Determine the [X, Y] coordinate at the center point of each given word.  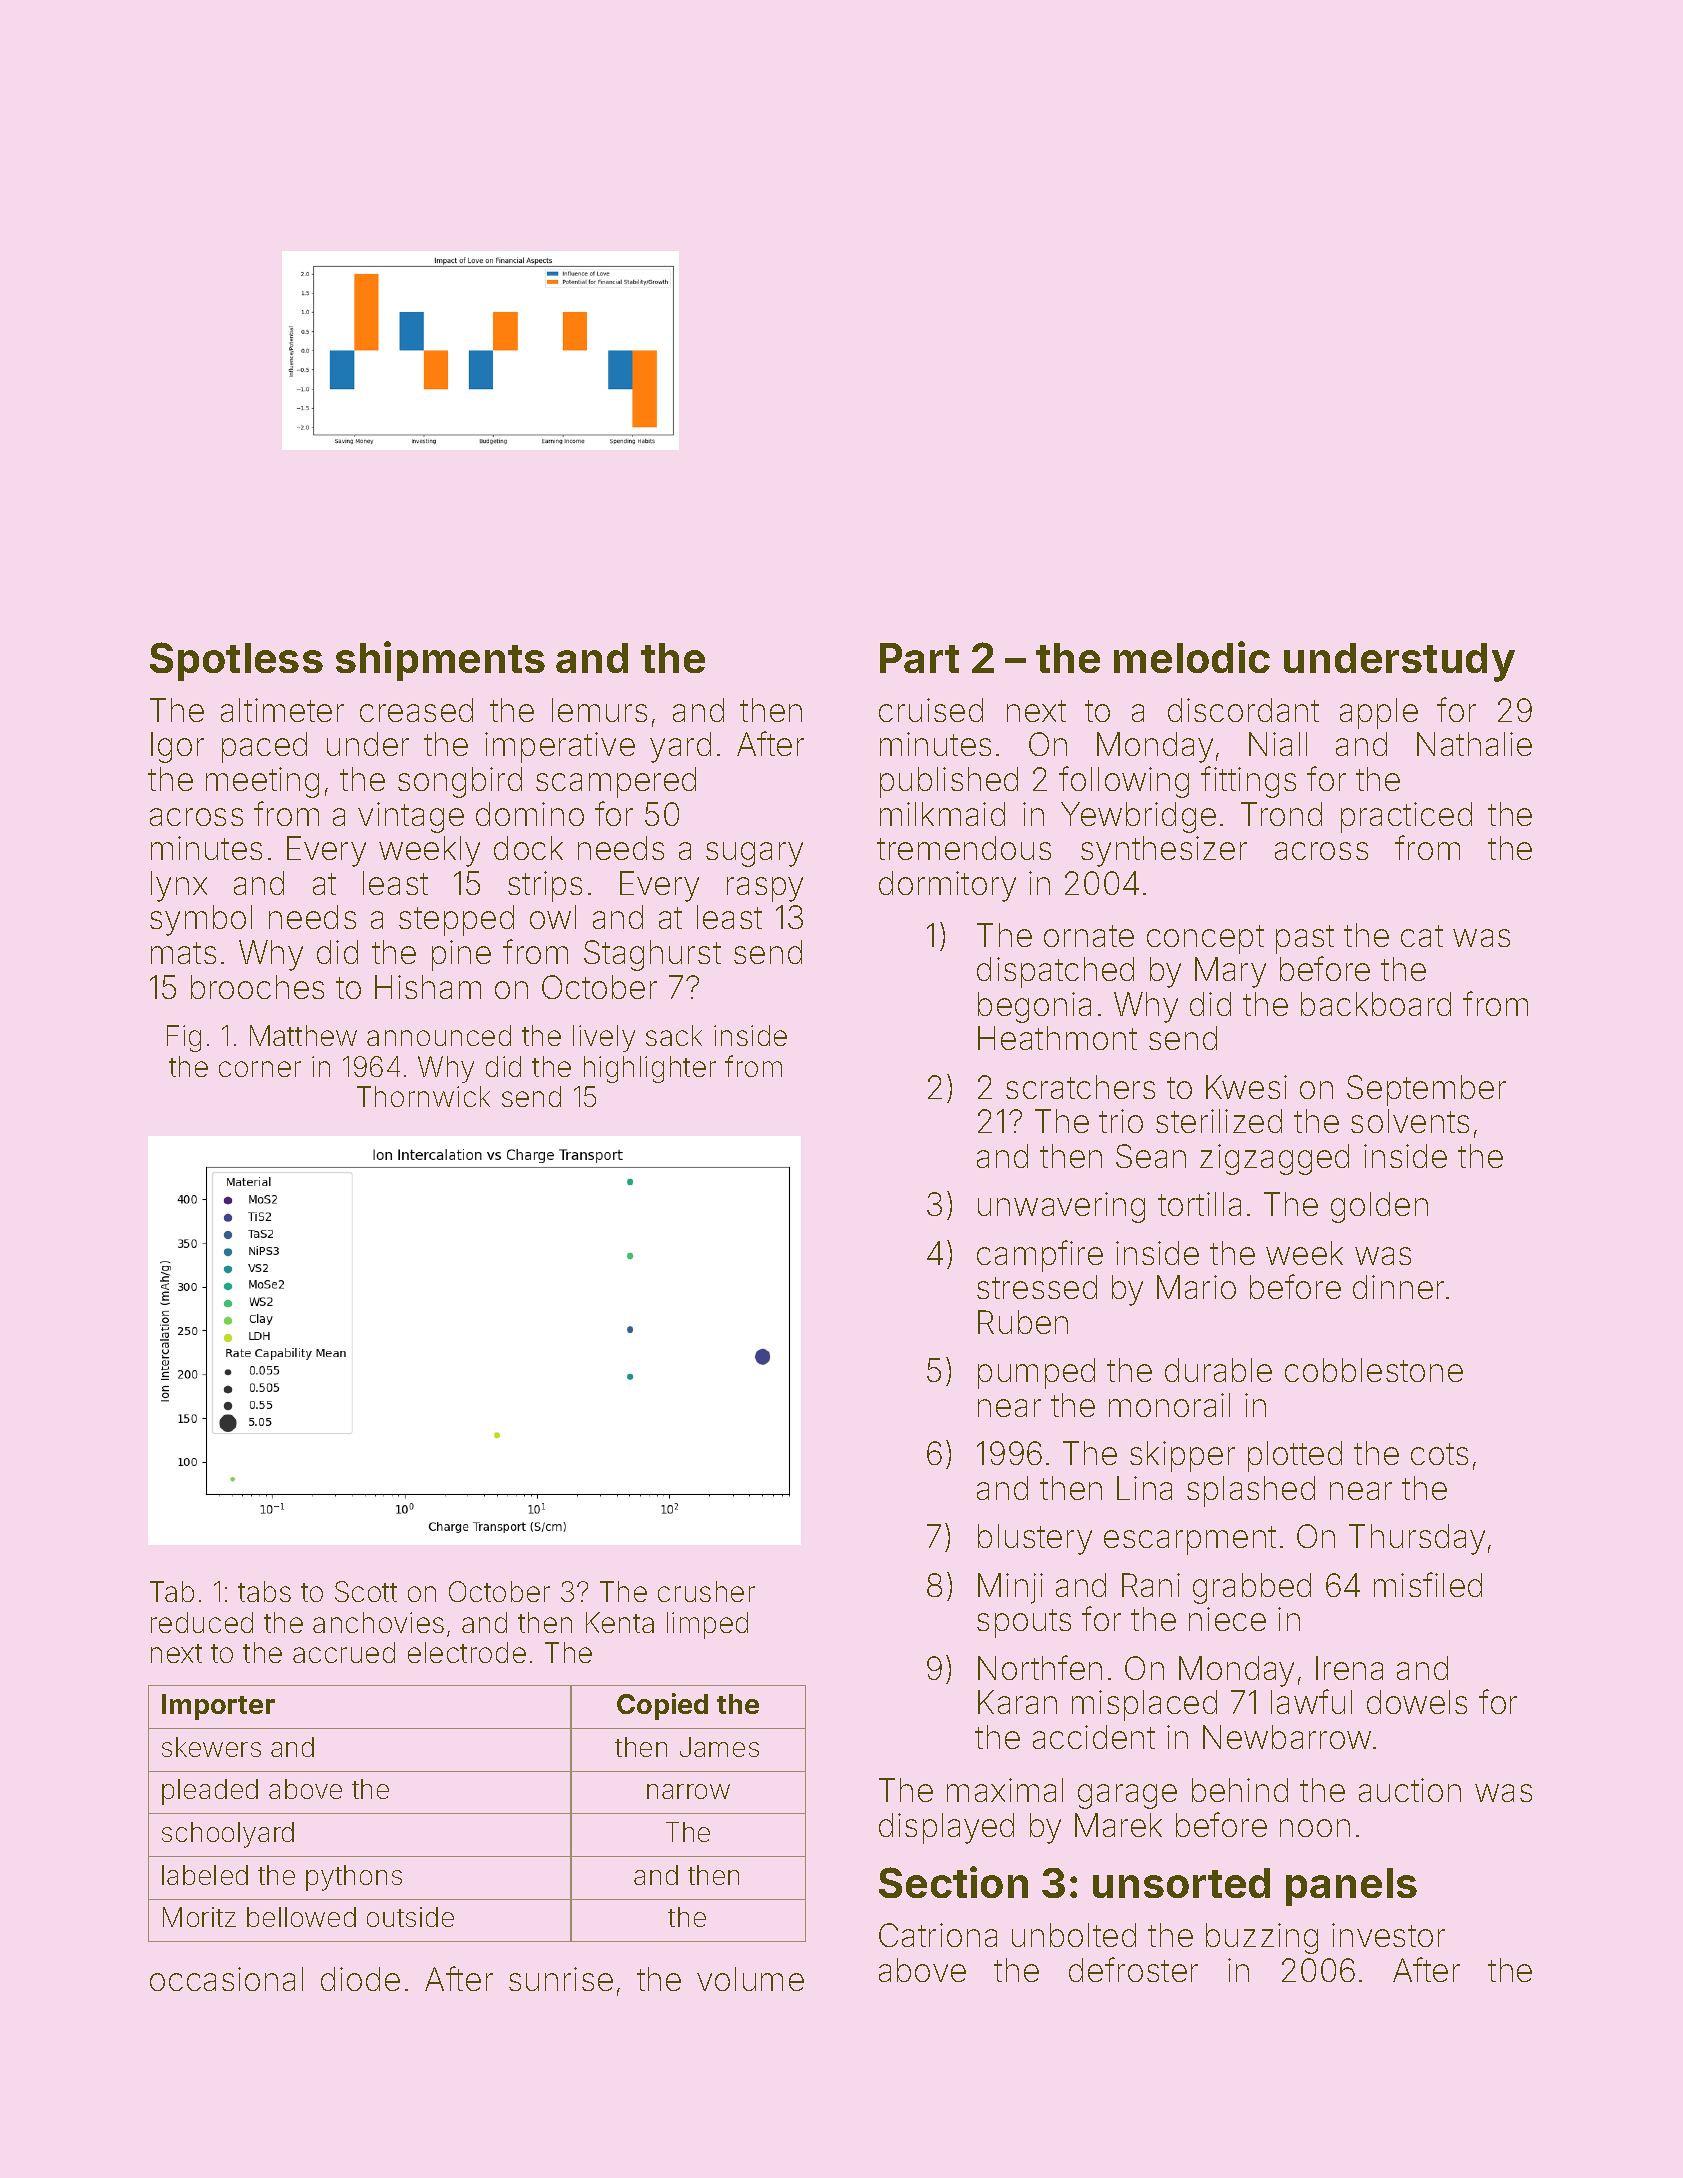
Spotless [236, 661]
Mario [1196, 1287]
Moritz [199, 1917]
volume [750, 1979]
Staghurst [652, 955]
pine [461, 955]
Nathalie [1474, 744]
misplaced [1144, 1705]
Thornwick [423, 1096]
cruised [931, 710]
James [719, 1747]
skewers [211, 1747]
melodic [1192, 657]
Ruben [1023, 1322]
